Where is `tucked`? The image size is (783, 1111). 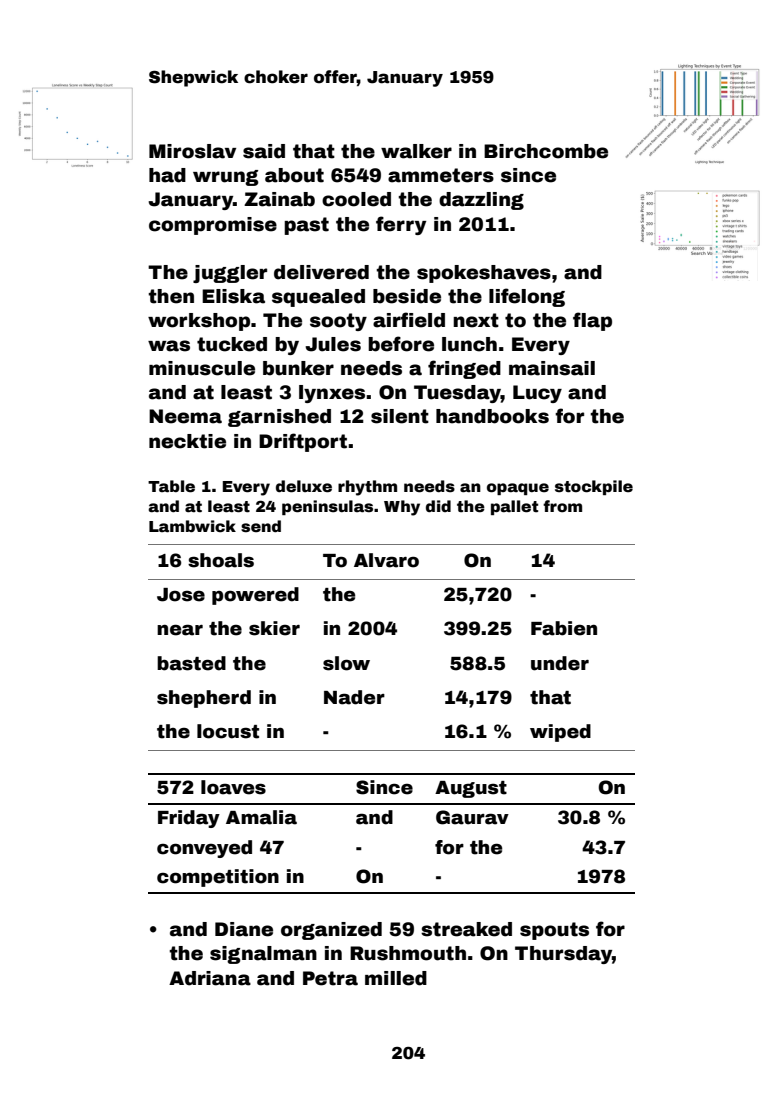
tucked is located at coordinates (232, 344).
